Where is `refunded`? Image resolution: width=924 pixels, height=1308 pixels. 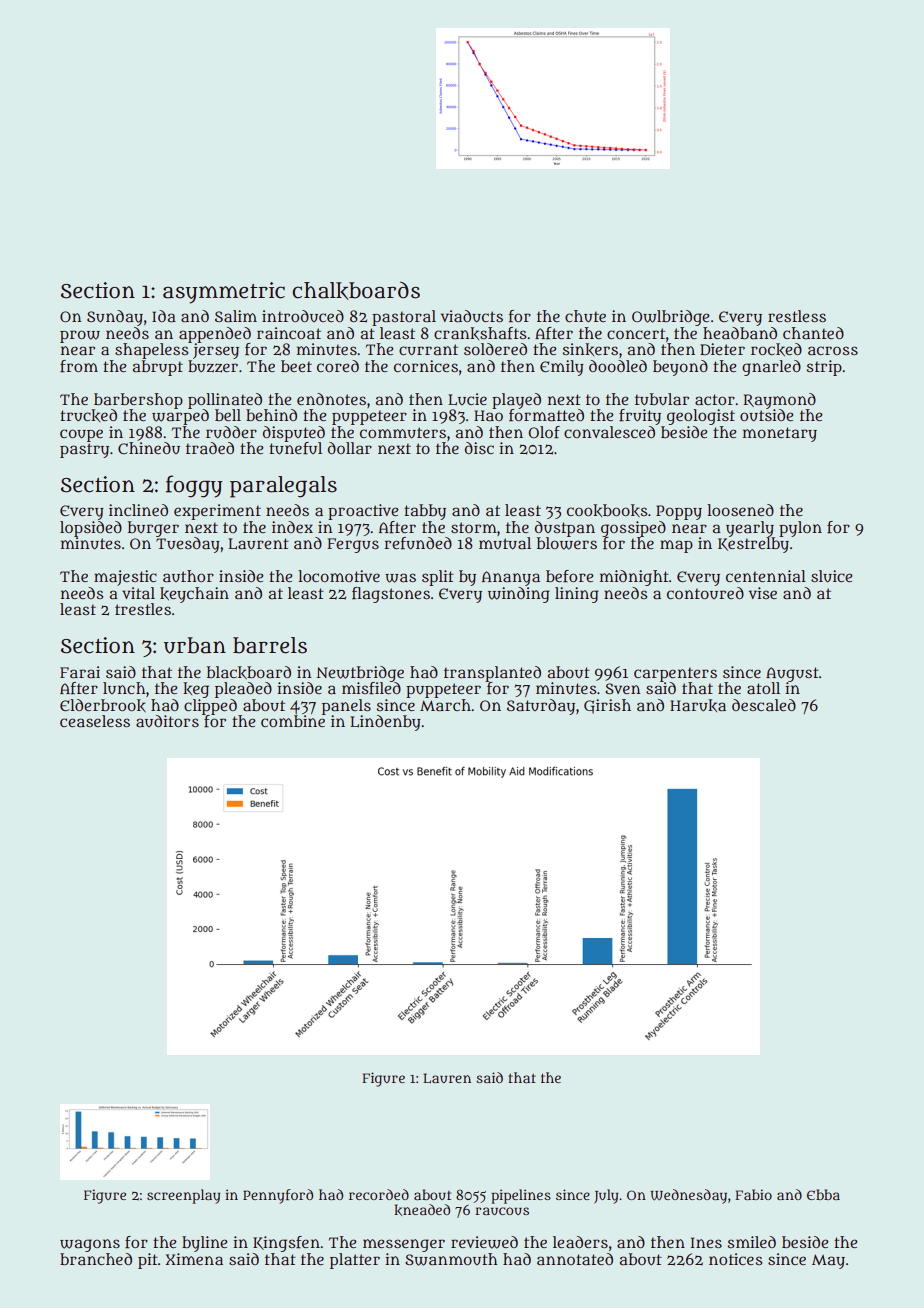
refunded is located at coordinates (418, 543).
